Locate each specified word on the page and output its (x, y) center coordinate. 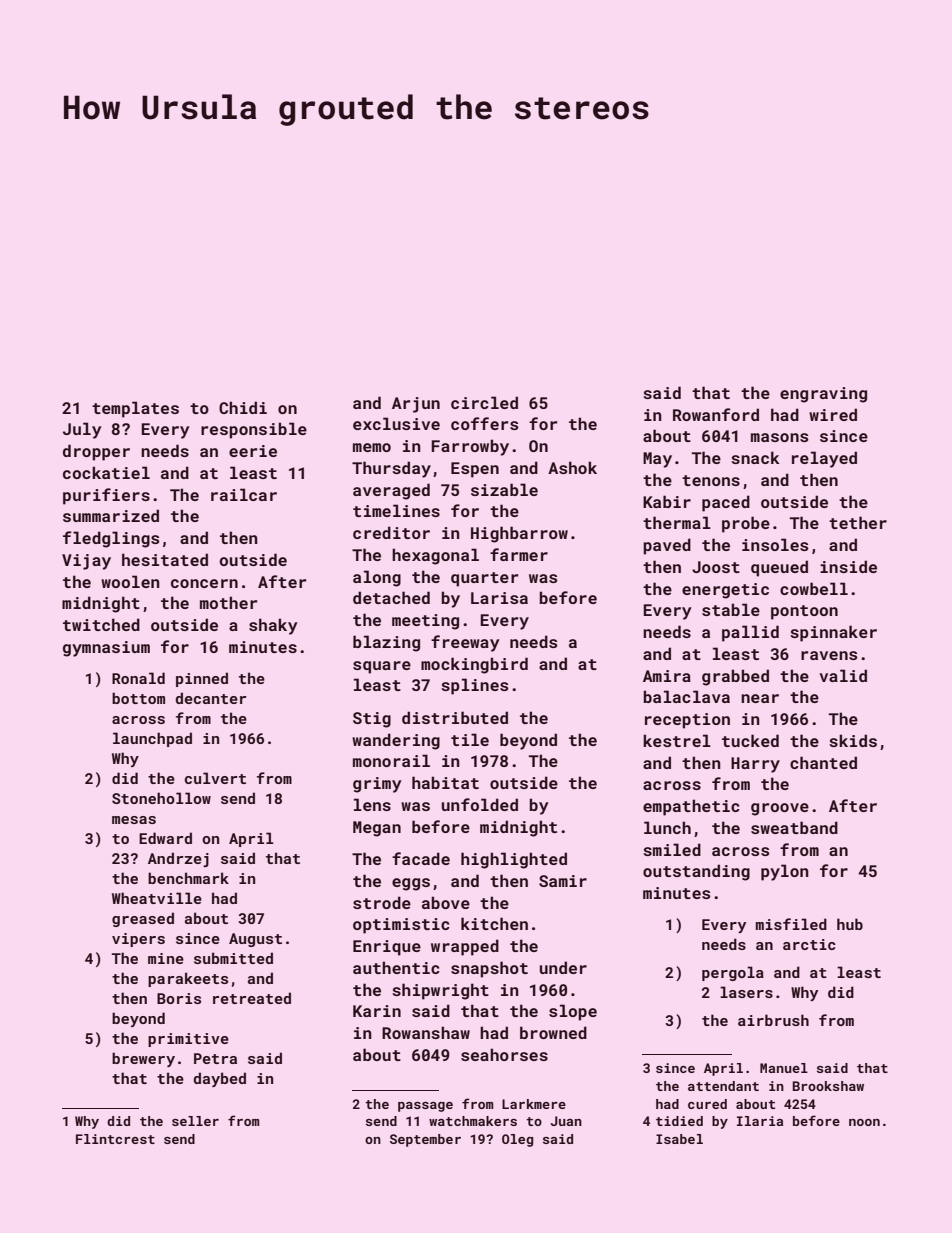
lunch (667, 827)
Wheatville (157, 898)
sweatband (794, 827)
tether (858, 522)
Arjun (416, 405)
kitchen (494, 923)
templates (135, 409)
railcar (244, 494)
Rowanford (716, 414)
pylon (785, 872)
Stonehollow (161, 798)
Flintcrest (115, 1139)
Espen (475, 470)
